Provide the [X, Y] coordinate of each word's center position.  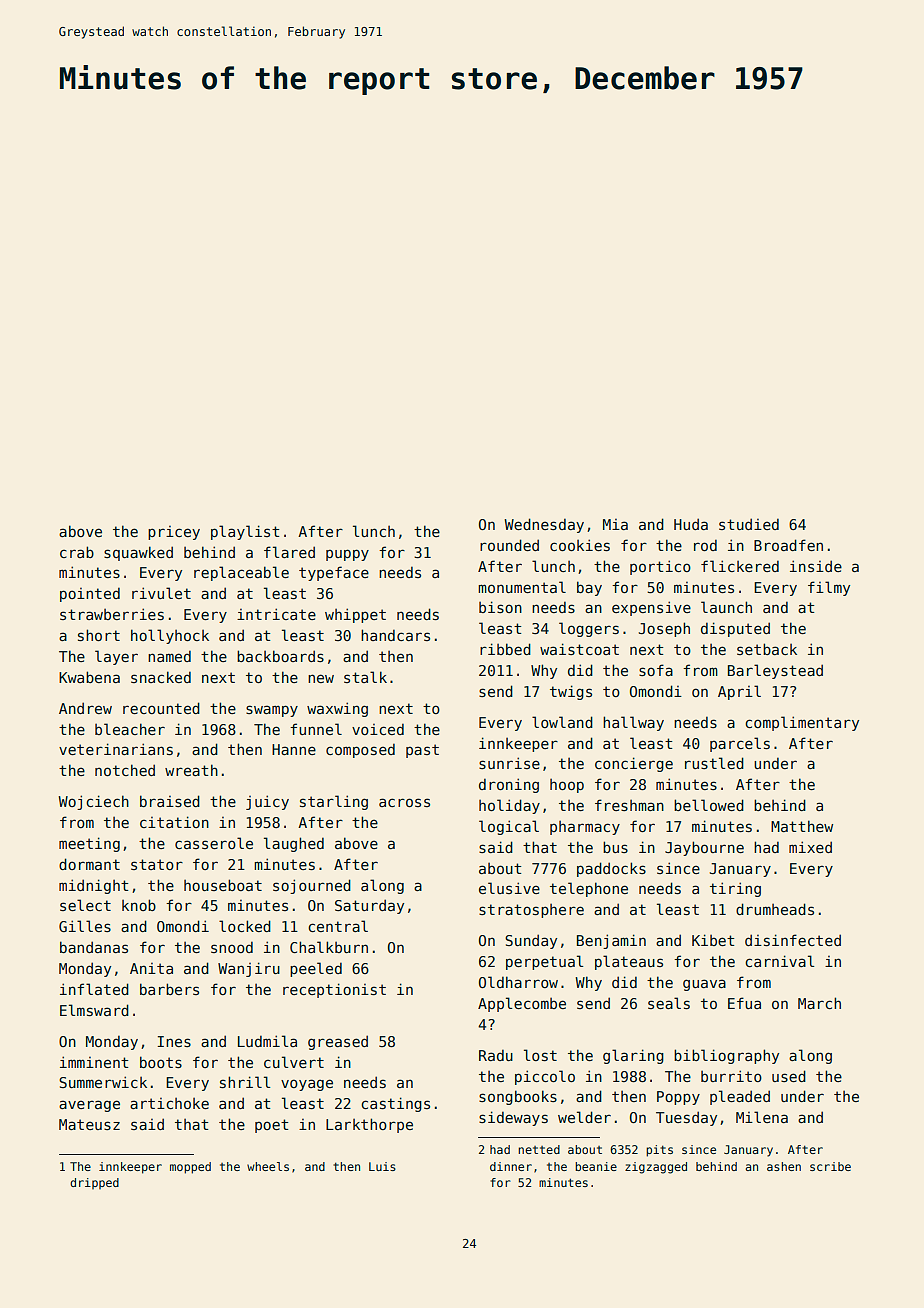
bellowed [709, 805]
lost [540, 1055]
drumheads [775, 909]
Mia [615, 524]
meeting [89, 844]
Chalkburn [329, 947]
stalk [365, 677]
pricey [174, 533]
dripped [94, 1183]
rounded [509, 545]
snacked [161, 677]
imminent [94, 1062]
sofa [656, 670]
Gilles [85, 926]
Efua [744, 1003]
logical [509, 827]
